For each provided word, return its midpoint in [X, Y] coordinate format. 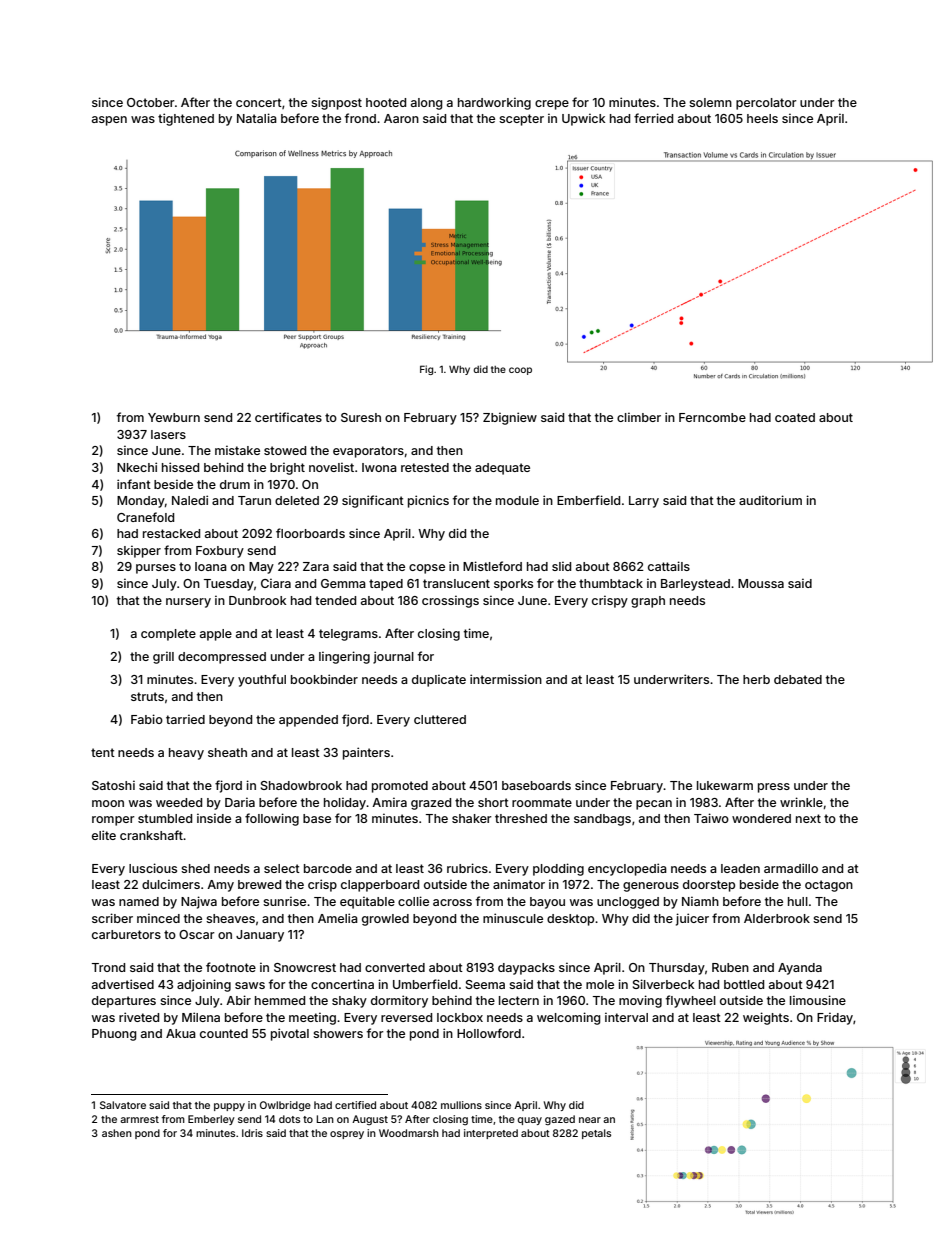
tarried [185, 719]
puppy [229, 1107]
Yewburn [174, 417]
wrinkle [801, 802]
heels [762, 118]
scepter [521, 120]
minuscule [513, 918]
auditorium [770, 500]
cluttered [440, 719]
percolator [766, 104]
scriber [112, 918]
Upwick [583, 119]
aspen [109, 121]
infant [134, 484]
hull [798, 901]
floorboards [310, 533]
